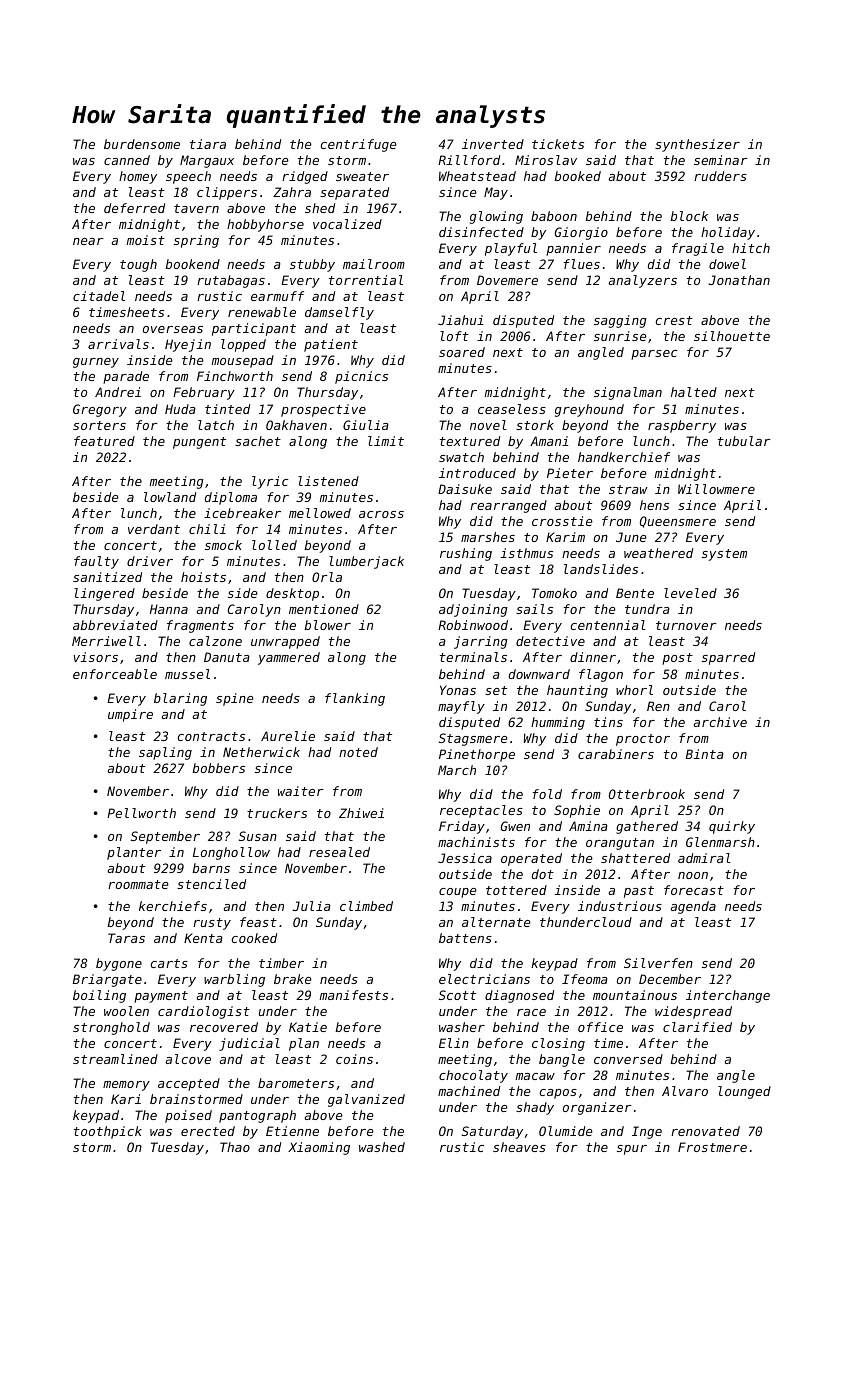 The height and width of the screenshot is (1400, 849). What do you see at coordinates (588, 826) in the screenshot?
I see `Amina` at bounding box center [588, 826].
